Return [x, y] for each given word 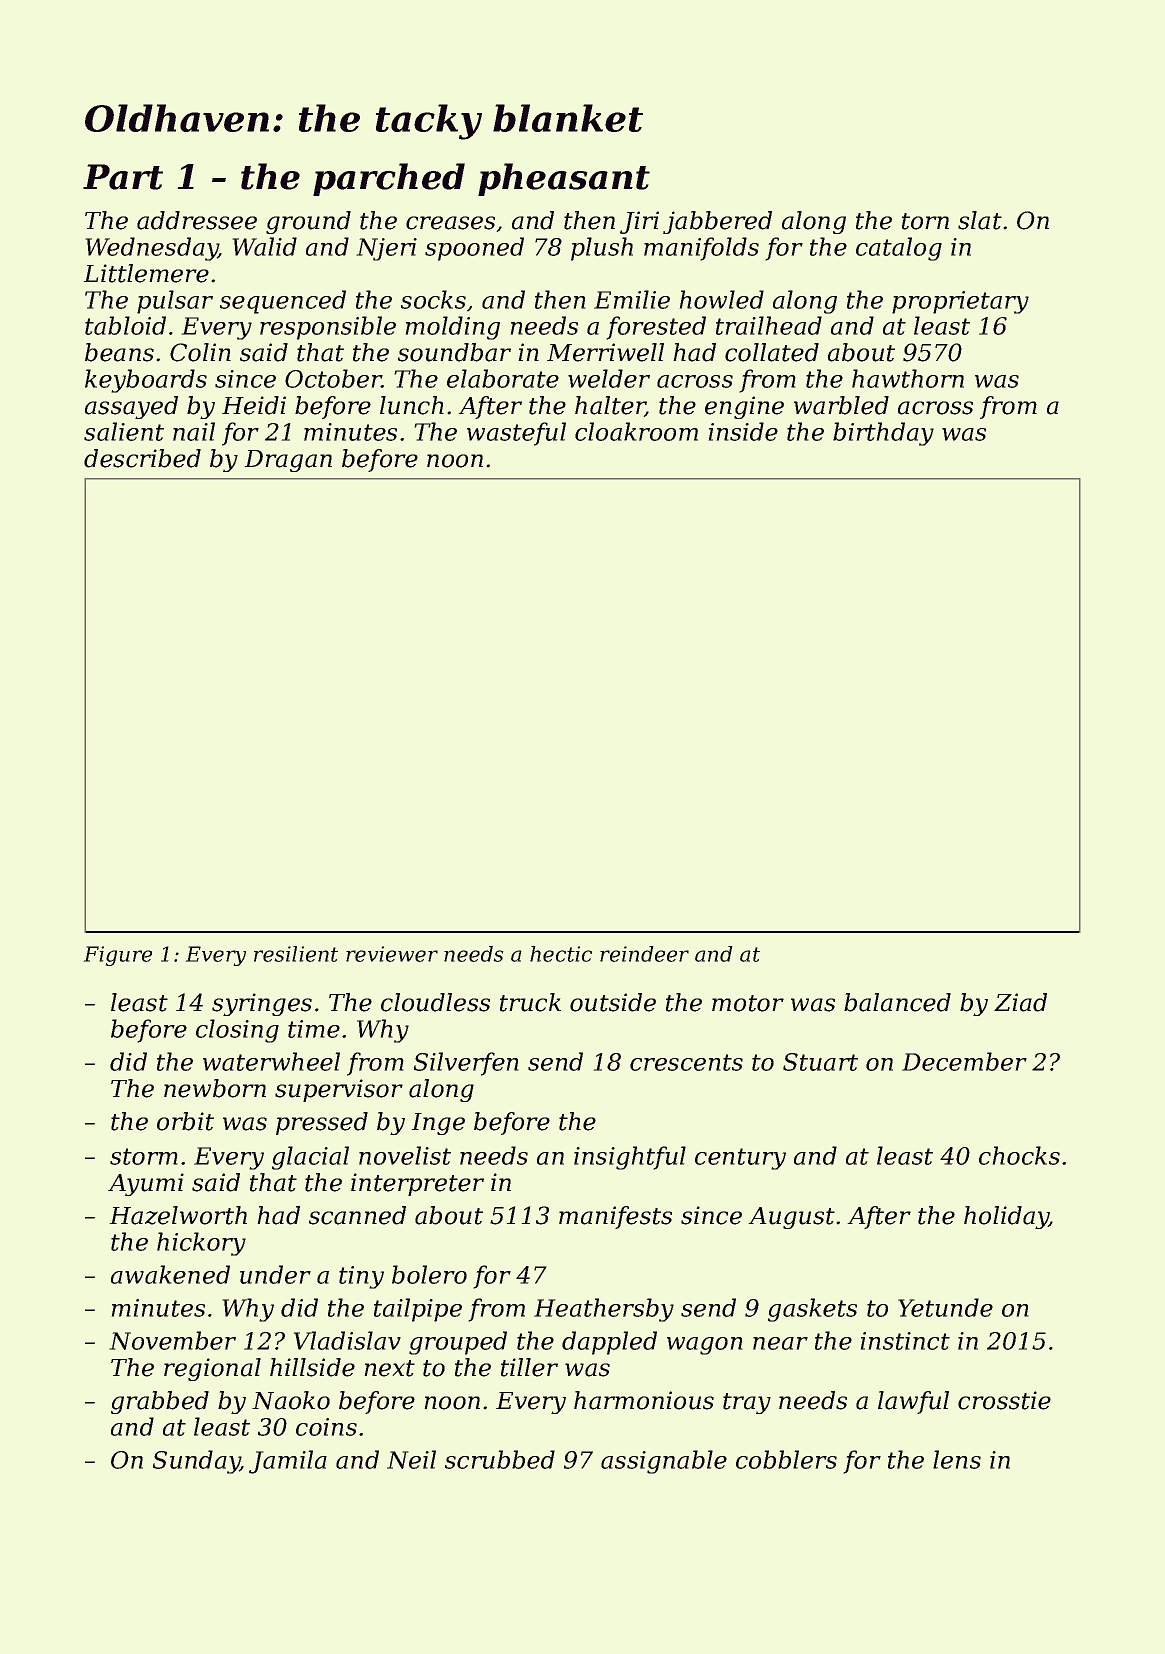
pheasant [564, 179]
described [142, 458]
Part [123, 177]
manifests [615, 1217]
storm [144, 1156]
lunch [412, 405]
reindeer [644, 954]
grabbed [160, 1402]
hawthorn [908, 378]
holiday [1006, 1217]
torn [925, 221]
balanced [897, 1002]
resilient [296, 954]
